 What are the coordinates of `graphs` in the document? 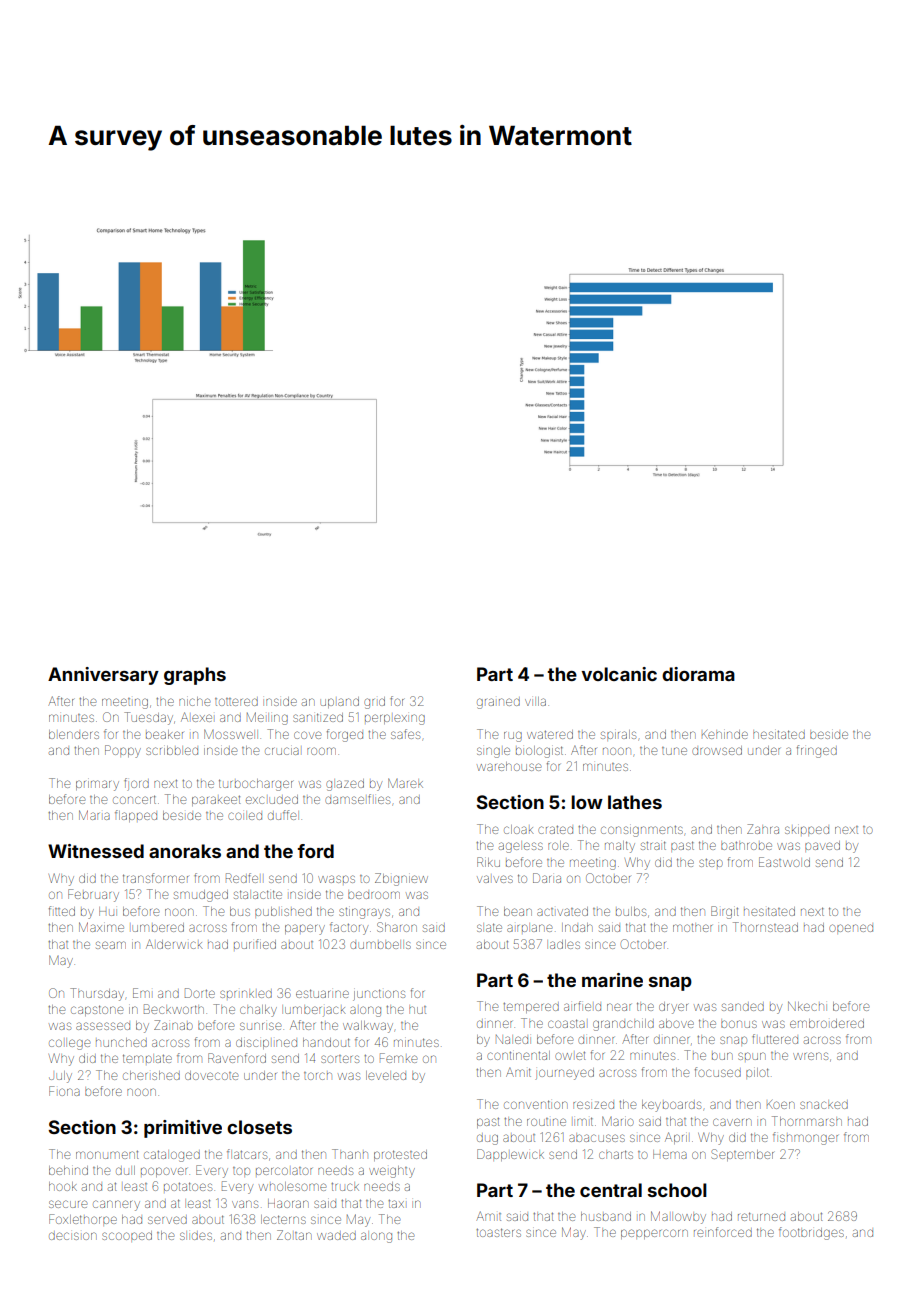 It's located at (195, 676).
